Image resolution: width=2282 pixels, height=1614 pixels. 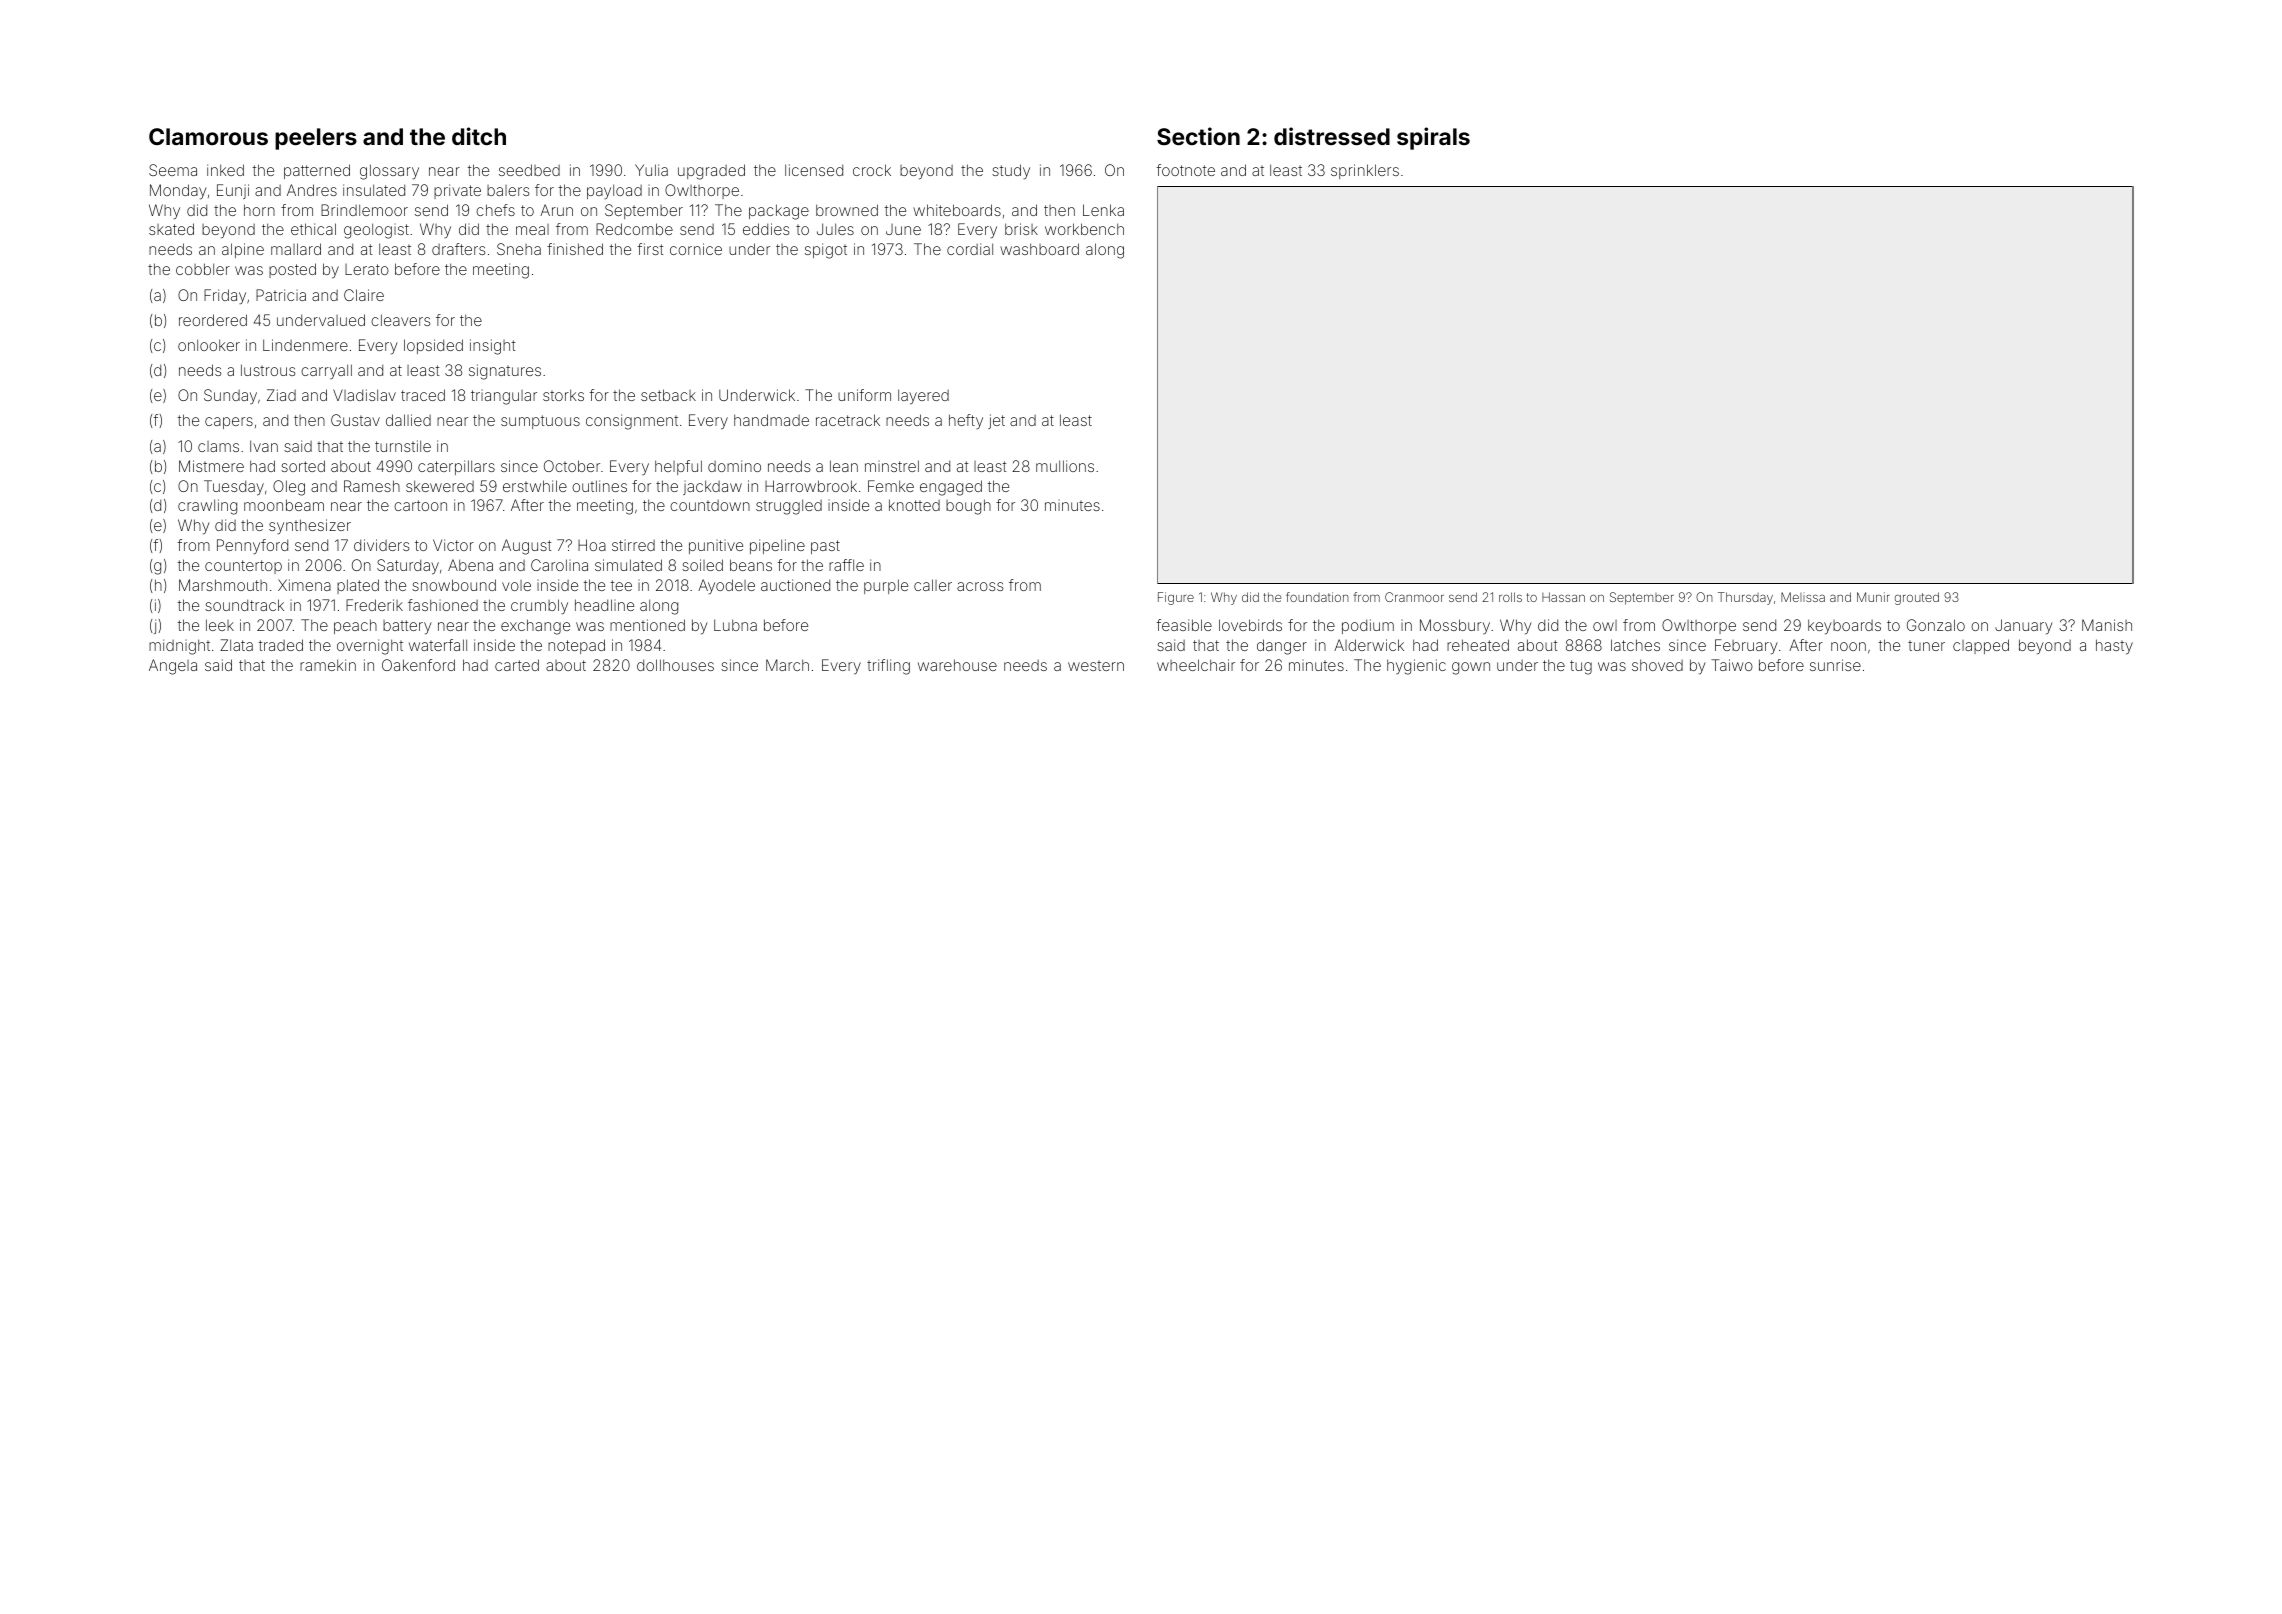 What do you see at coordinates (479, 136) in the screenshot?
I see `ditch` at bounding box center [479, 136].
